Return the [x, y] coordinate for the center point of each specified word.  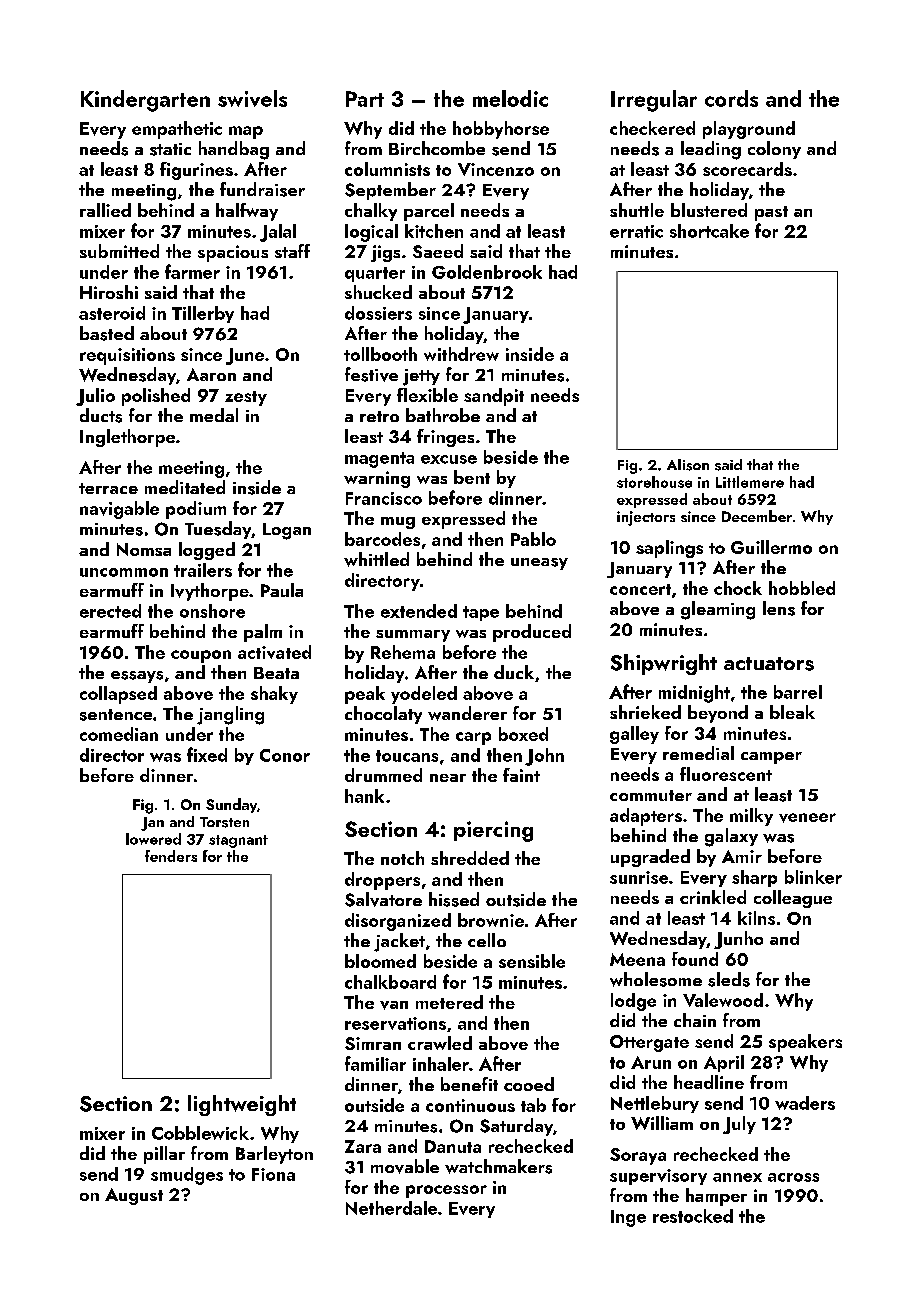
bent [472, 477]
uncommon [124, 572]
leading [711, 150]
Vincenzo [496, 169]
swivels [252, 98]
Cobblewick [200, 1133]
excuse [449, 459]
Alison [688, 465]
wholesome [656, 979]
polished [156, 397]
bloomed [380, 961]
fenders [171, 856]
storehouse [654, 482]
